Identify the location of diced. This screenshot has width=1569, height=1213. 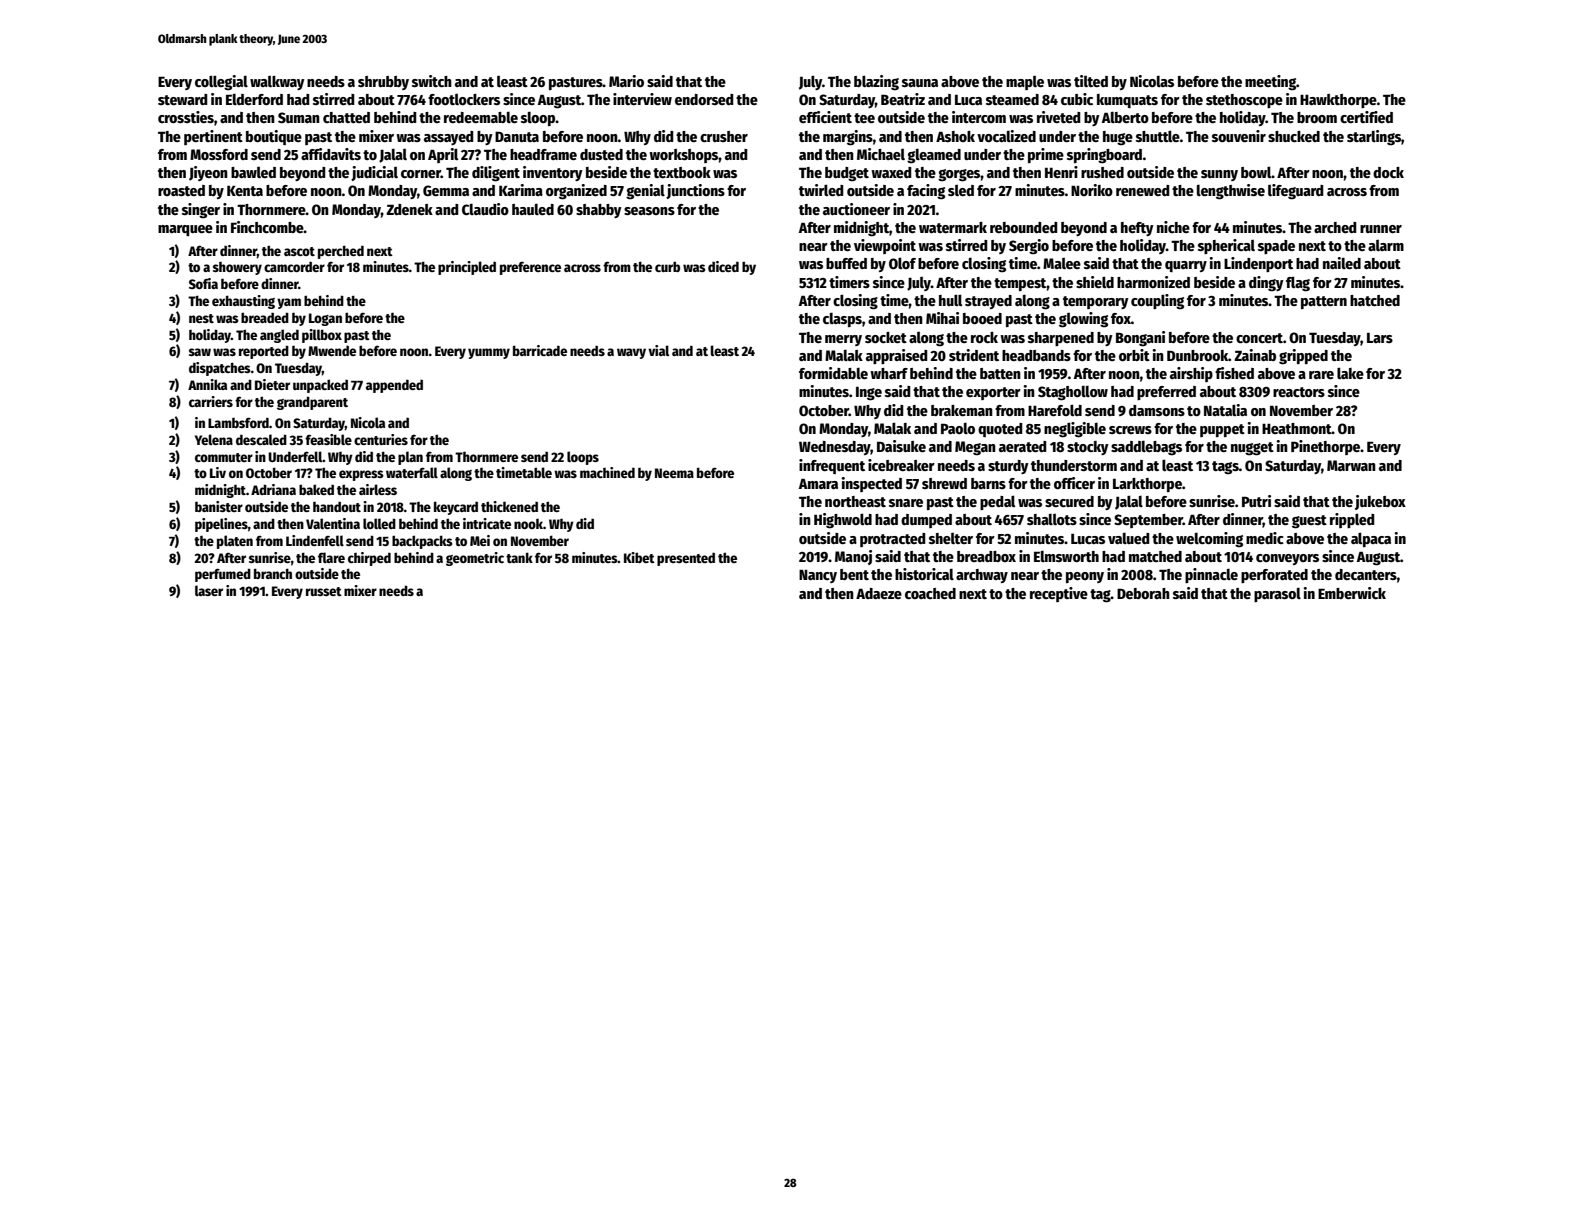
(723, 266).
